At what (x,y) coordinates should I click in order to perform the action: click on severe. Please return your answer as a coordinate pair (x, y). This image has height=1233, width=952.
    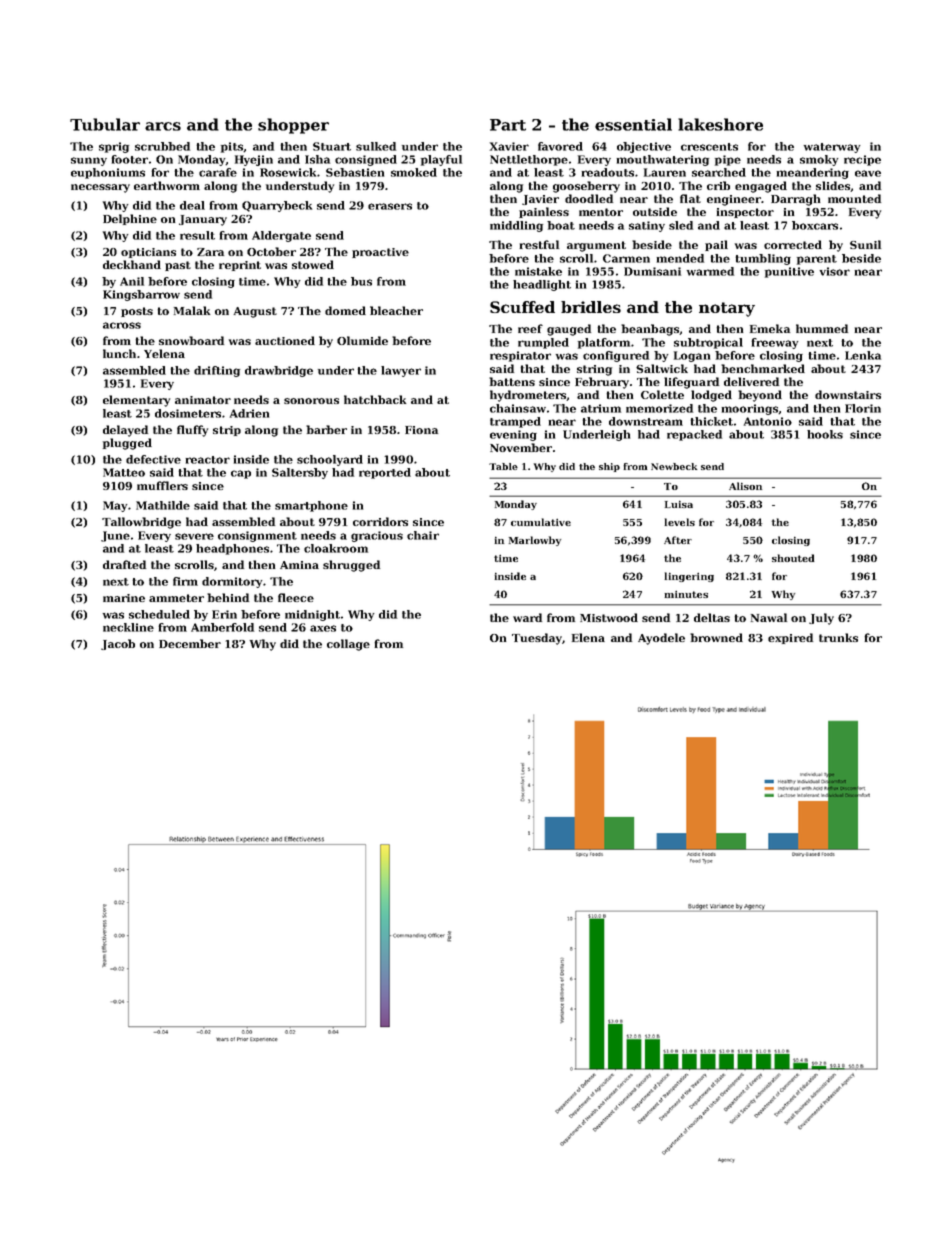
    Looking at the image, I should click on (194, 536).
